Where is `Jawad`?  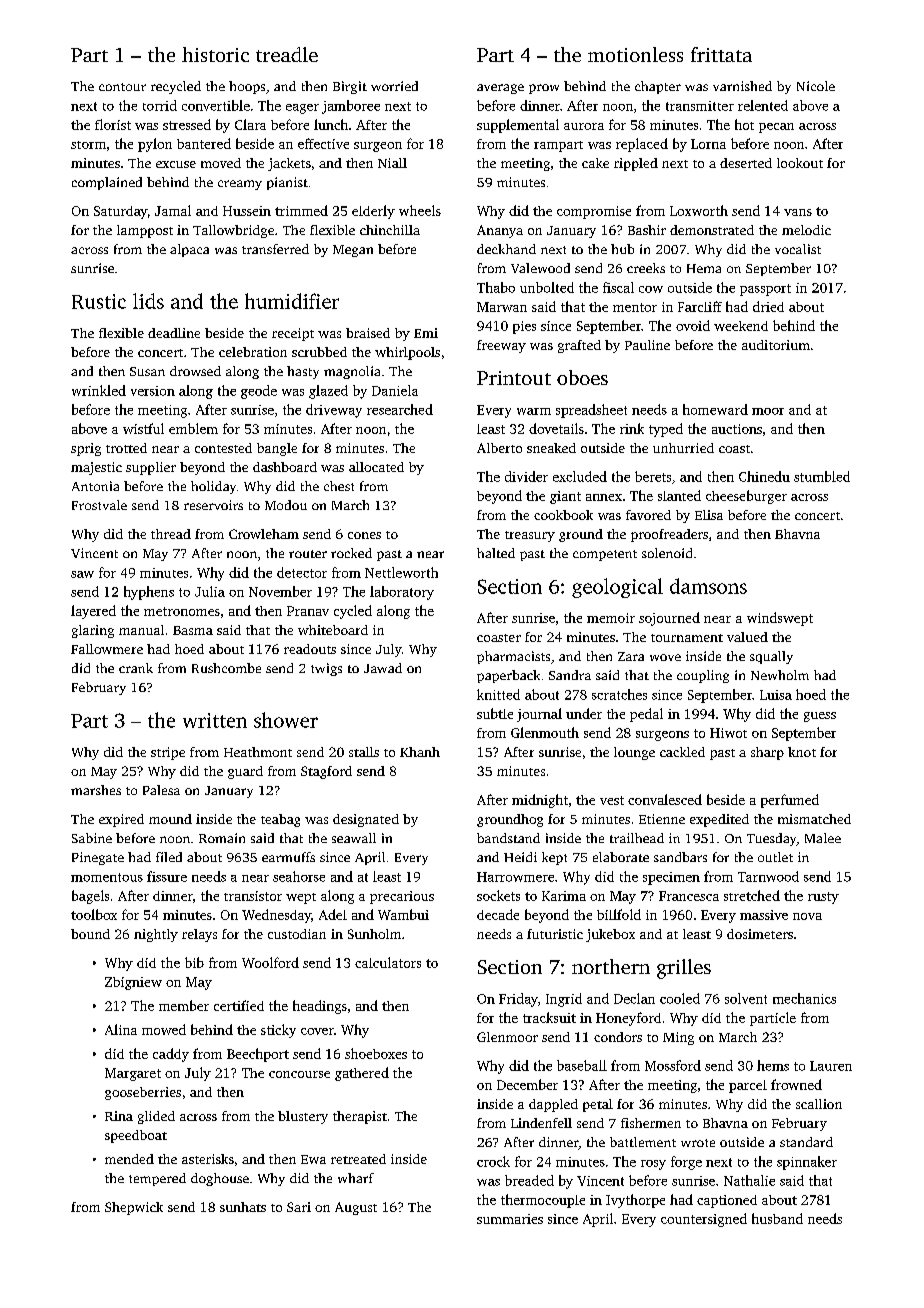 Jawad is located at coordinates (383, 668).
